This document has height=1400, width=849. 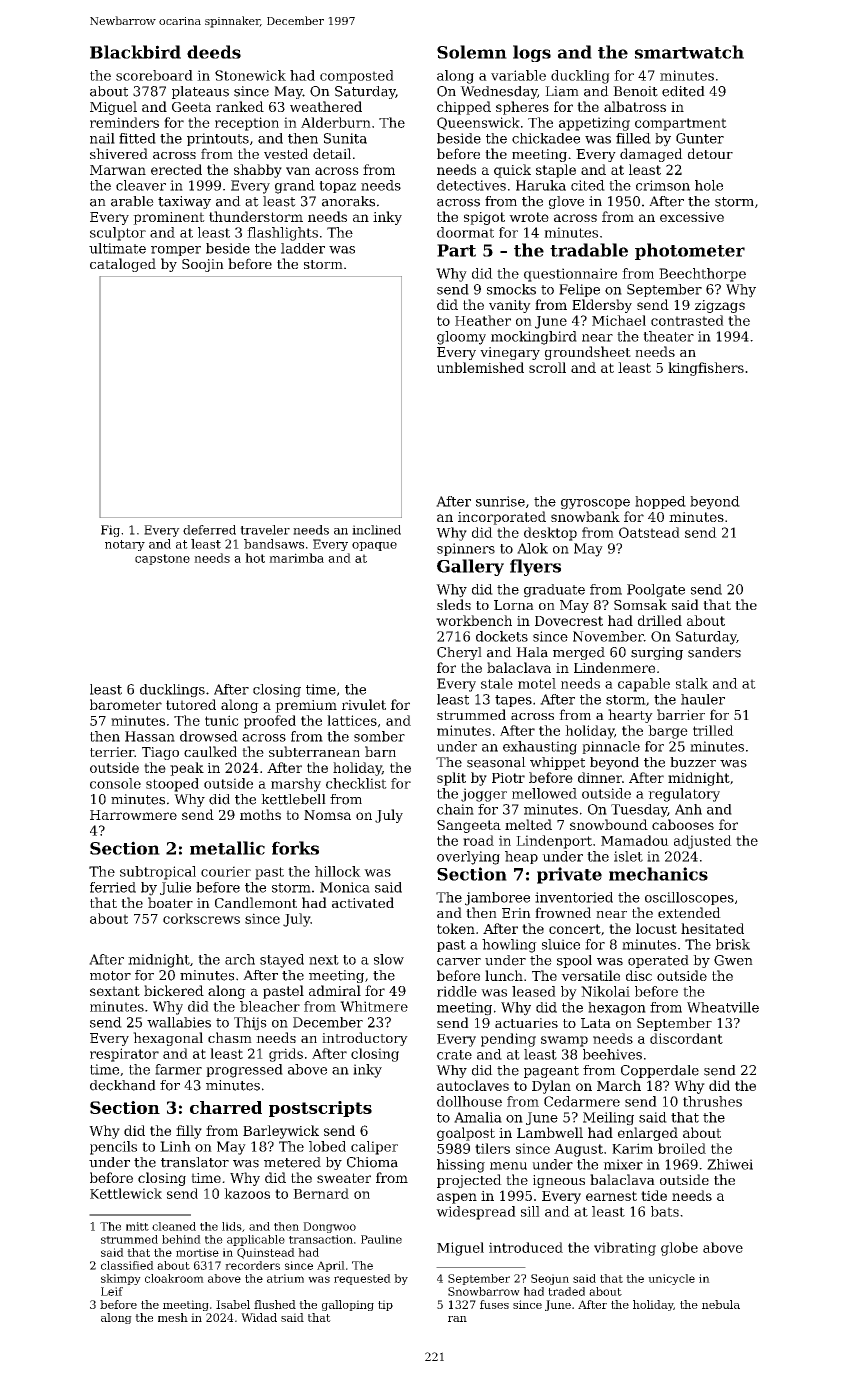 What do you see at coordinates (455, 809) in the document?
I see `chain` at bounding box center [455, 809].
